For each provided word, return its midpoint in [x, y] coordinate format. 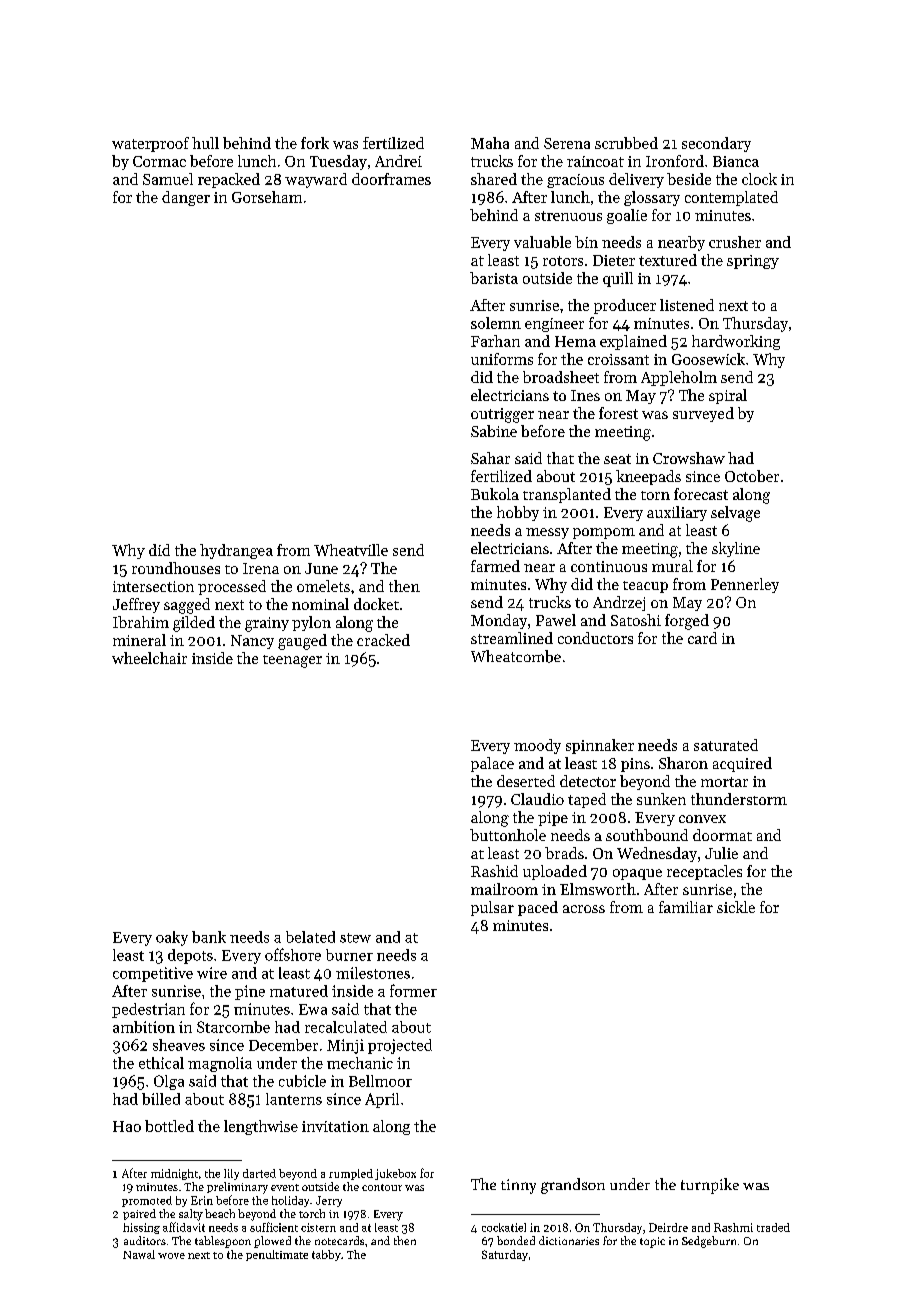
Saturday [505, 1255]
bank [209, 937]
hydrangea [236, 551]
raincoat [595, 161]
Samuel [168, 179]
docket [376, 604]
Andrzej [619, 603]
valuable [542, 242]
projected [400, 1046]
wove [171, 1256]
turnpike [710, 1186]
